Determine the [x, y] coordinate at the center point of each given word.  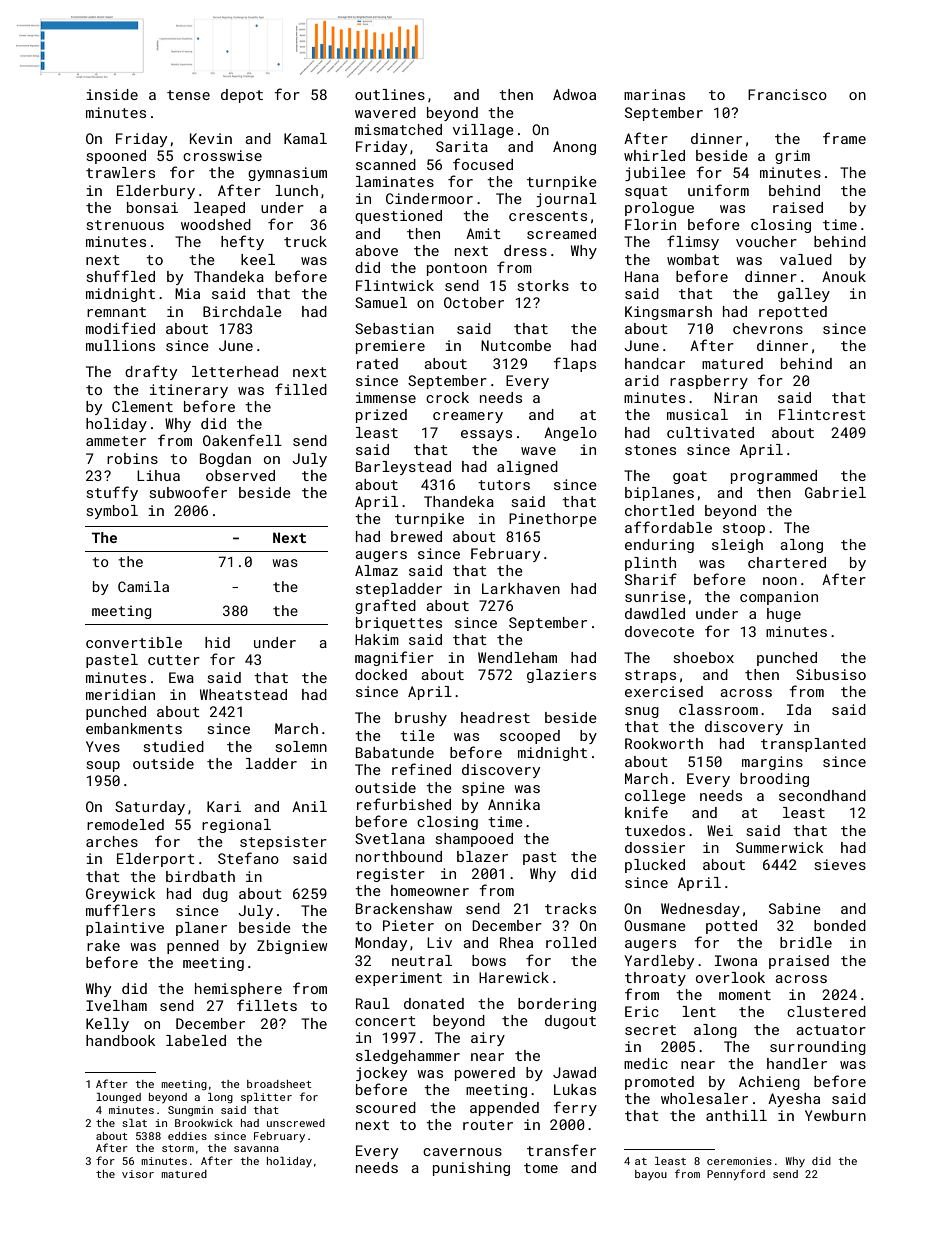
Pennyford [736, 1175]
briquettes [399, 624]
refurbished [404, 804]
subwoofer [188, 492]
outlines [390, 94]
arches [112, 841]
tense [188, 95]
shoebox [703, 657]
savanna [256, 1149]
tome [541, 1168]
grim [792, 157]
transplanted [813, 745]
